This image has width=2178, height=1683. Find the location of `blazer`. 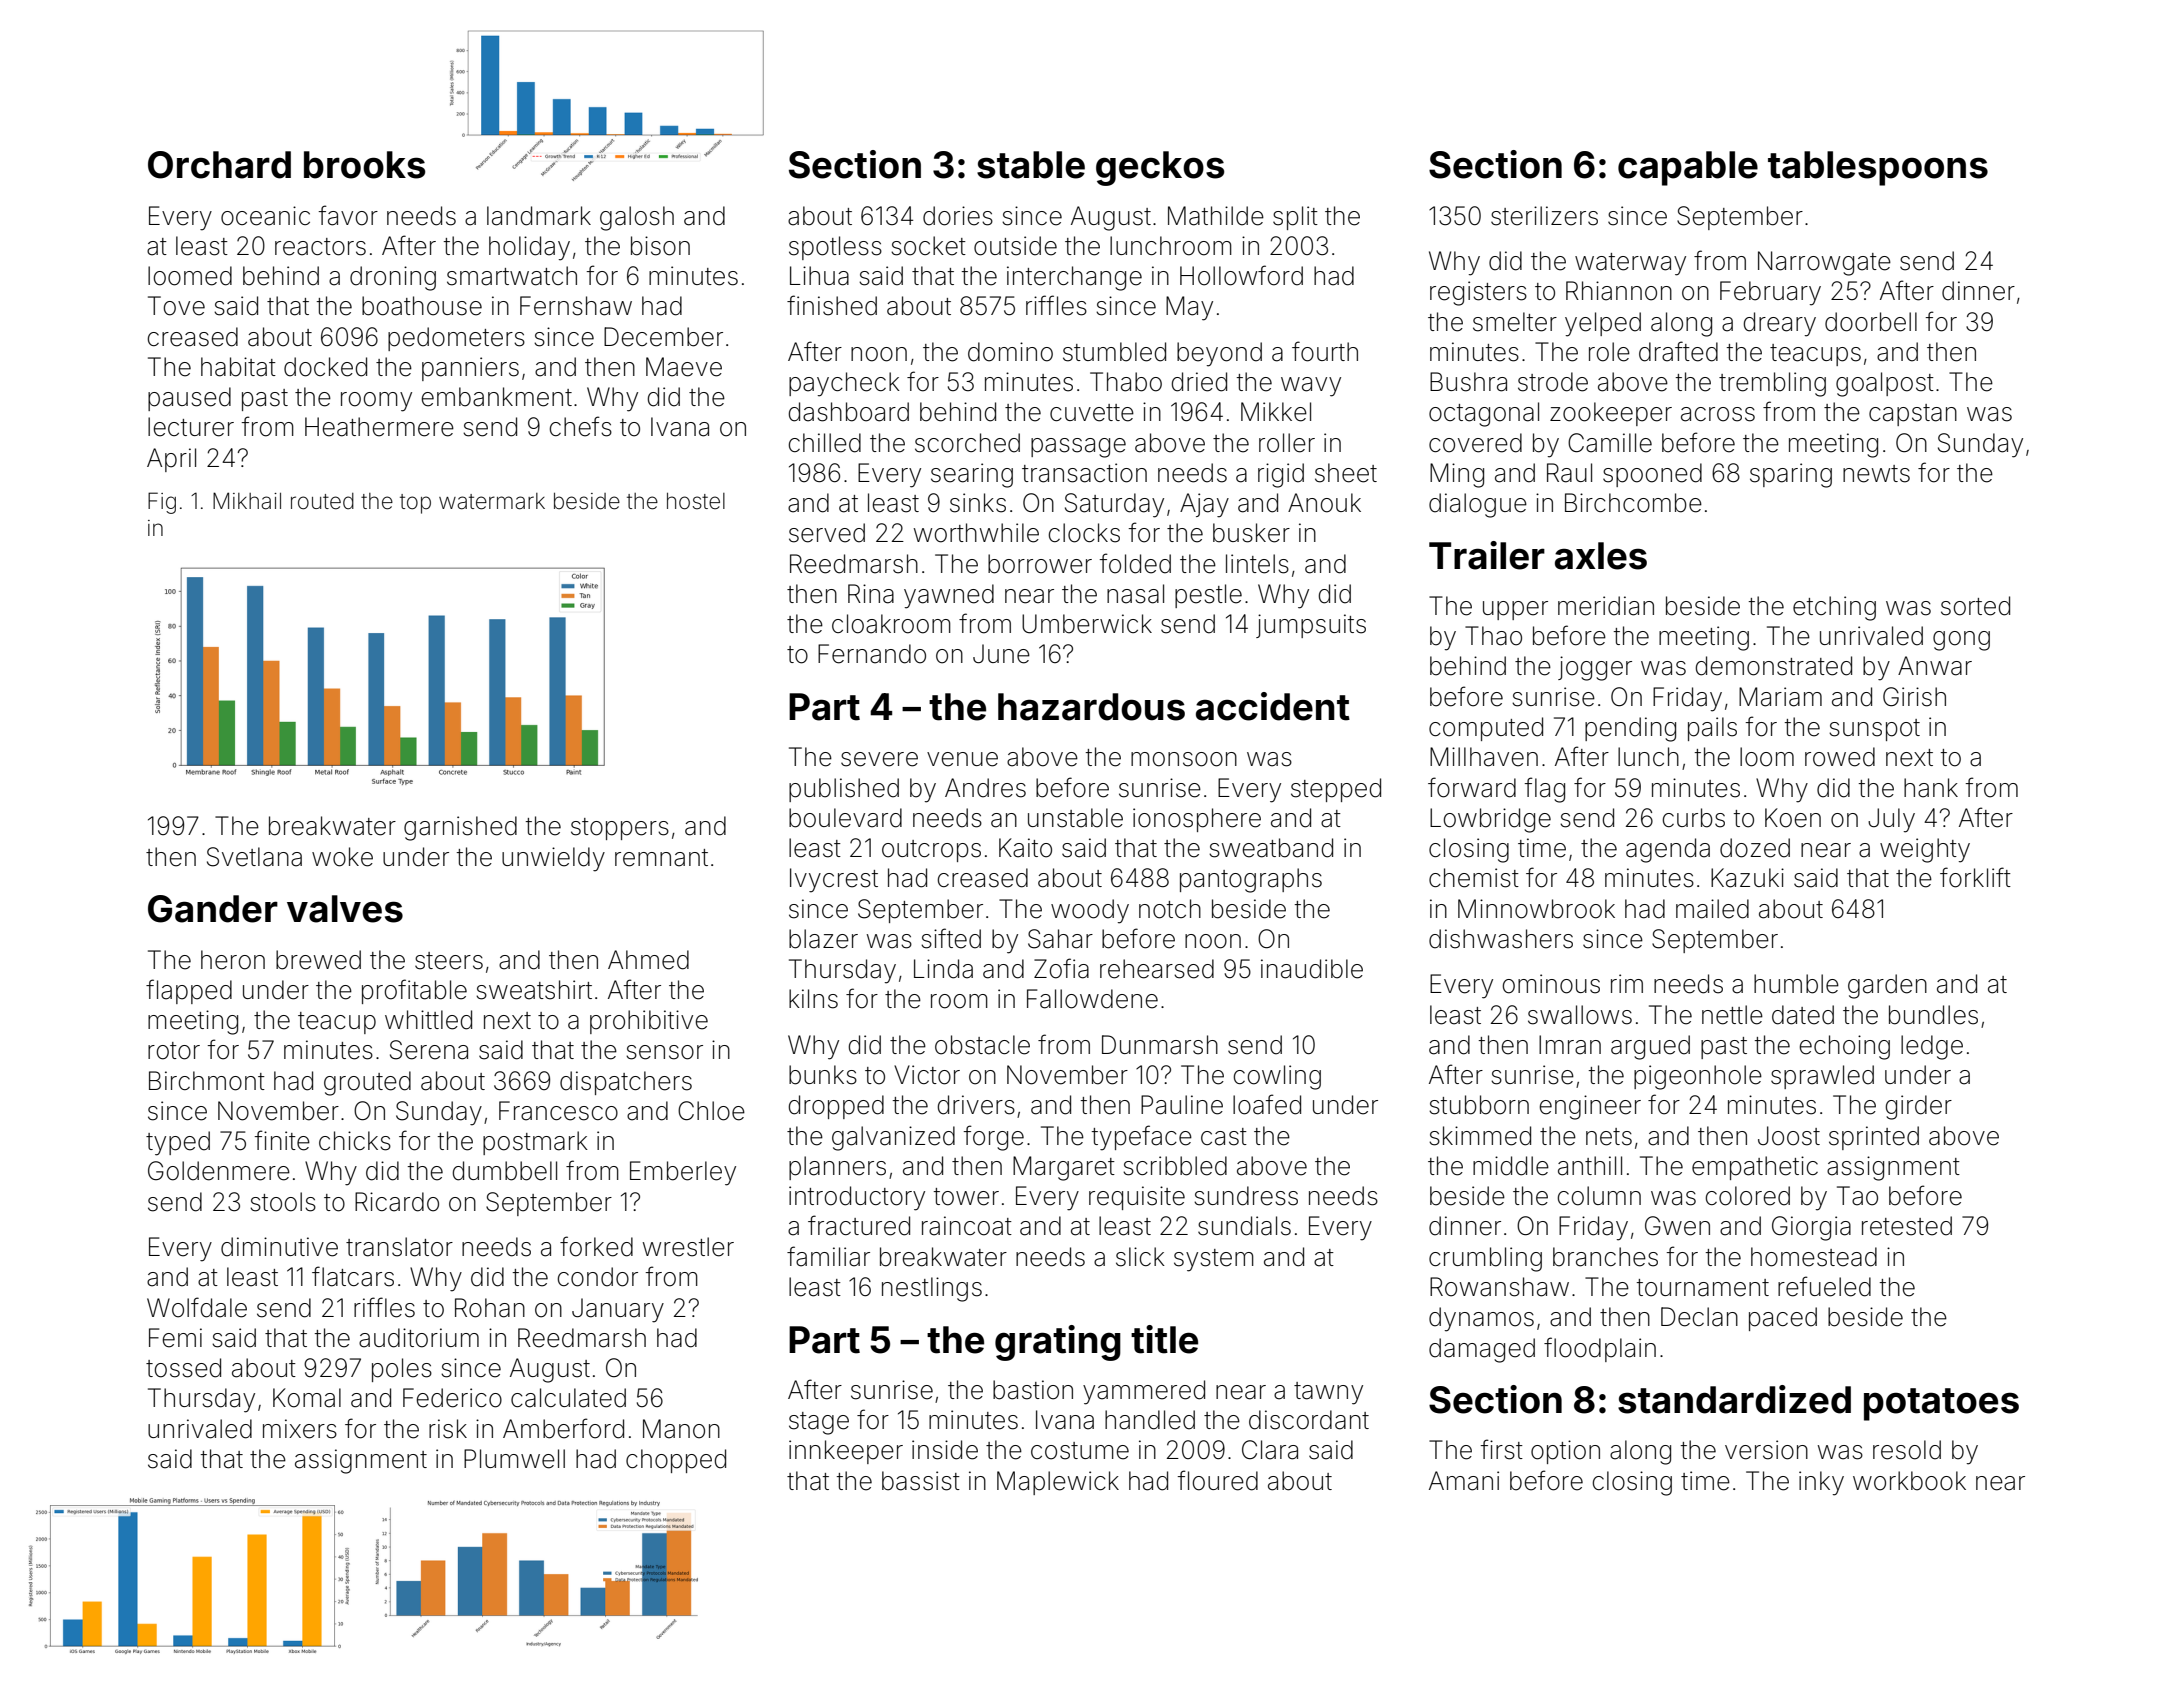

blazer is located at coordinates (823, 939).
